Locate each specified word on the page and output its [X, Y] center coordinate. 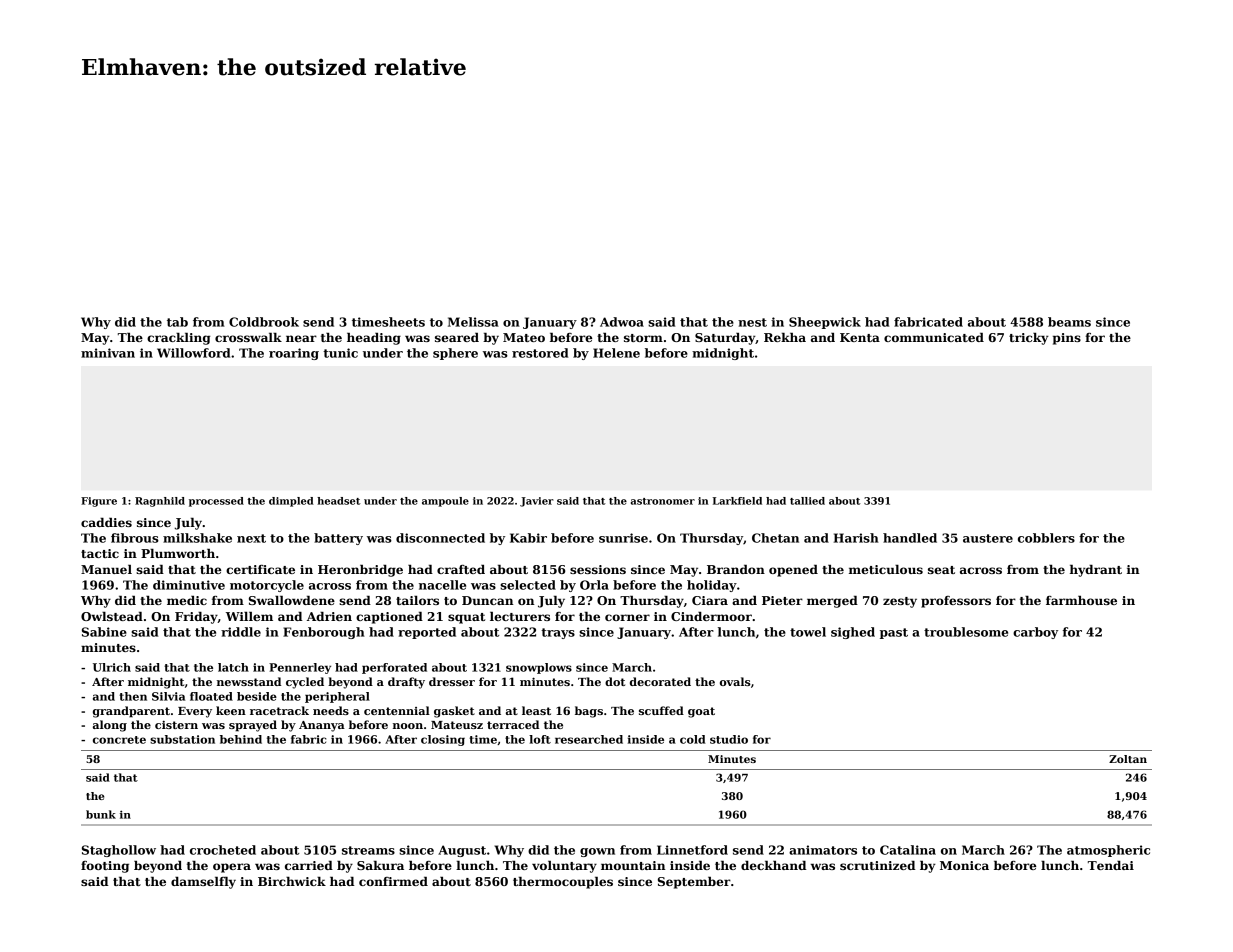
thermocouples [563, 883]
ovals [735, 681]
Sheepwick [825, 323]
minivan [108, 353]
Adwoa [622, 322]
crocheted [223, 850]
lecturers [520, 616]
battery [338, 539]
